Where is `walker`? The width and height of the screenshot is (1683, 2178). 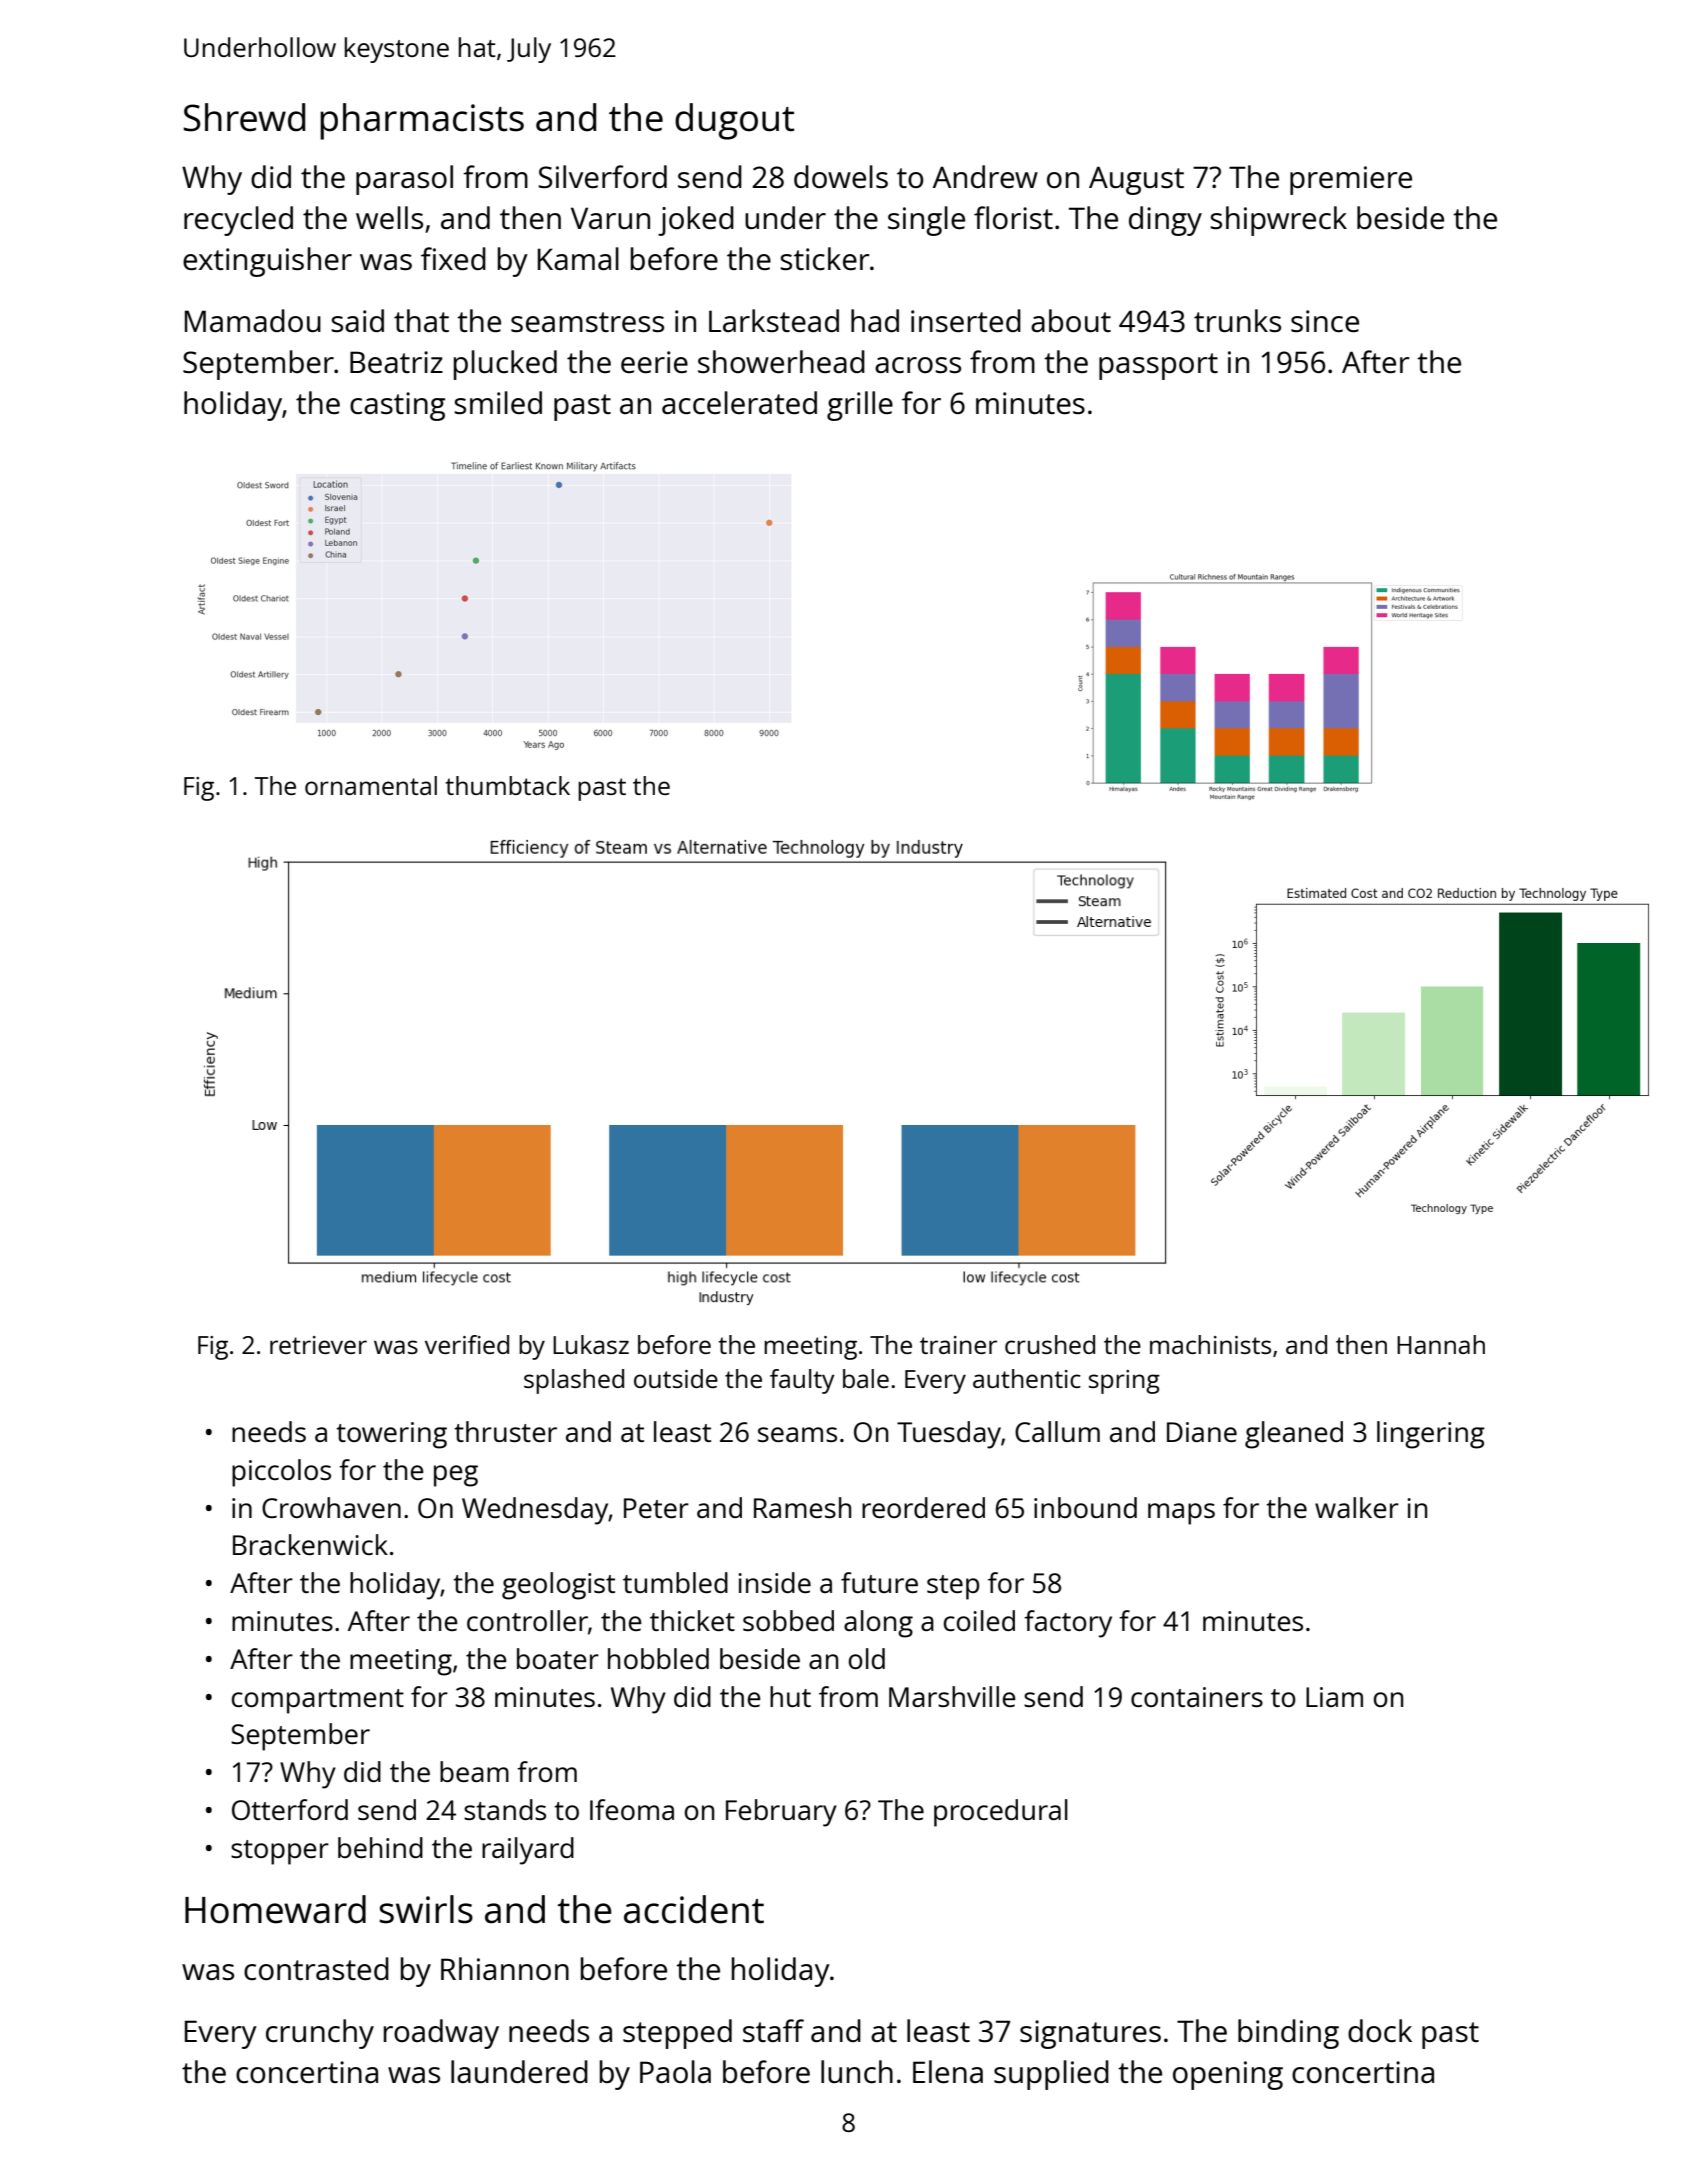
walker is located at coordinates (1357, 1507).
